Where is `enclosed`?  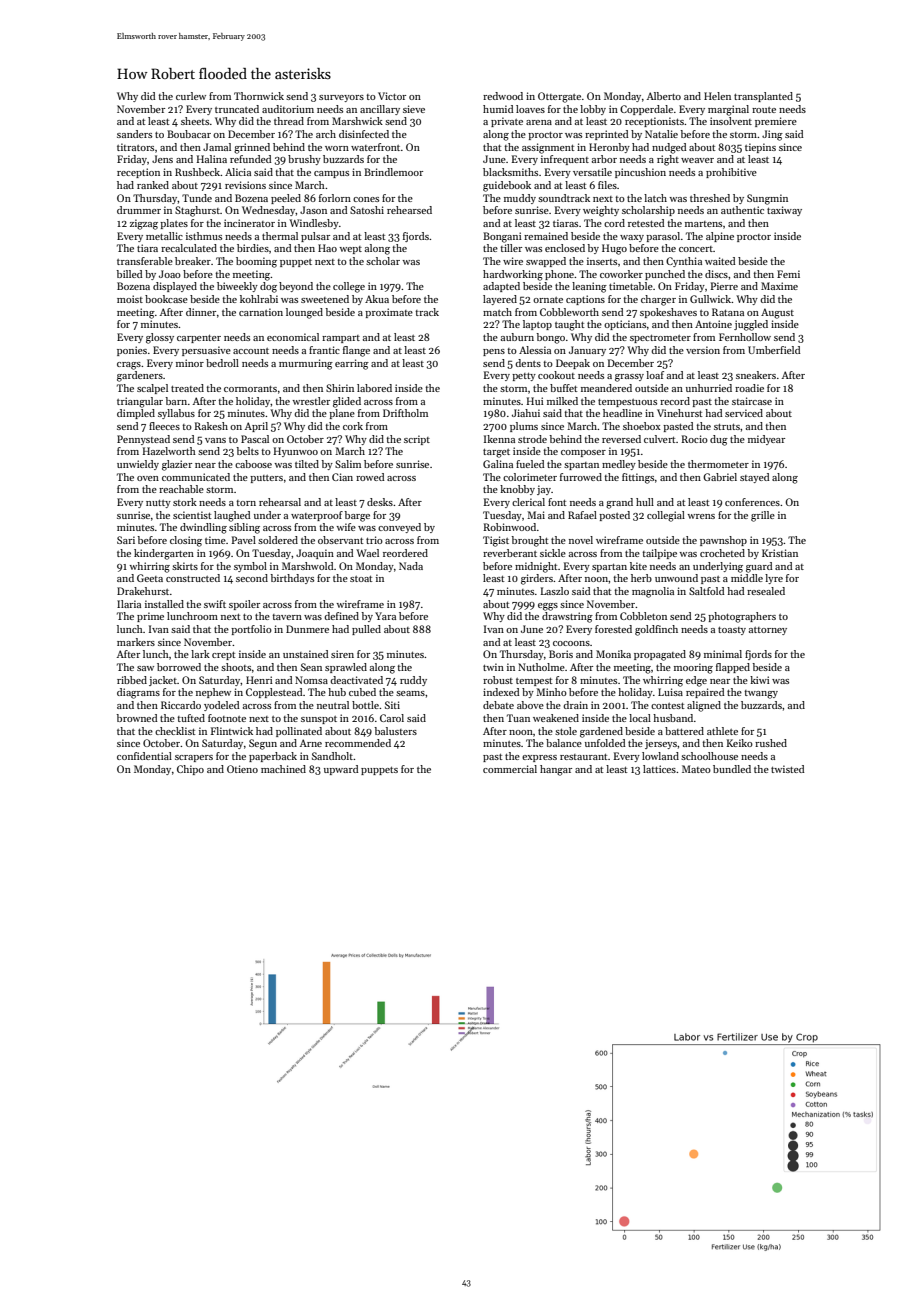 enclosed is located at coordinates (565, 248).
